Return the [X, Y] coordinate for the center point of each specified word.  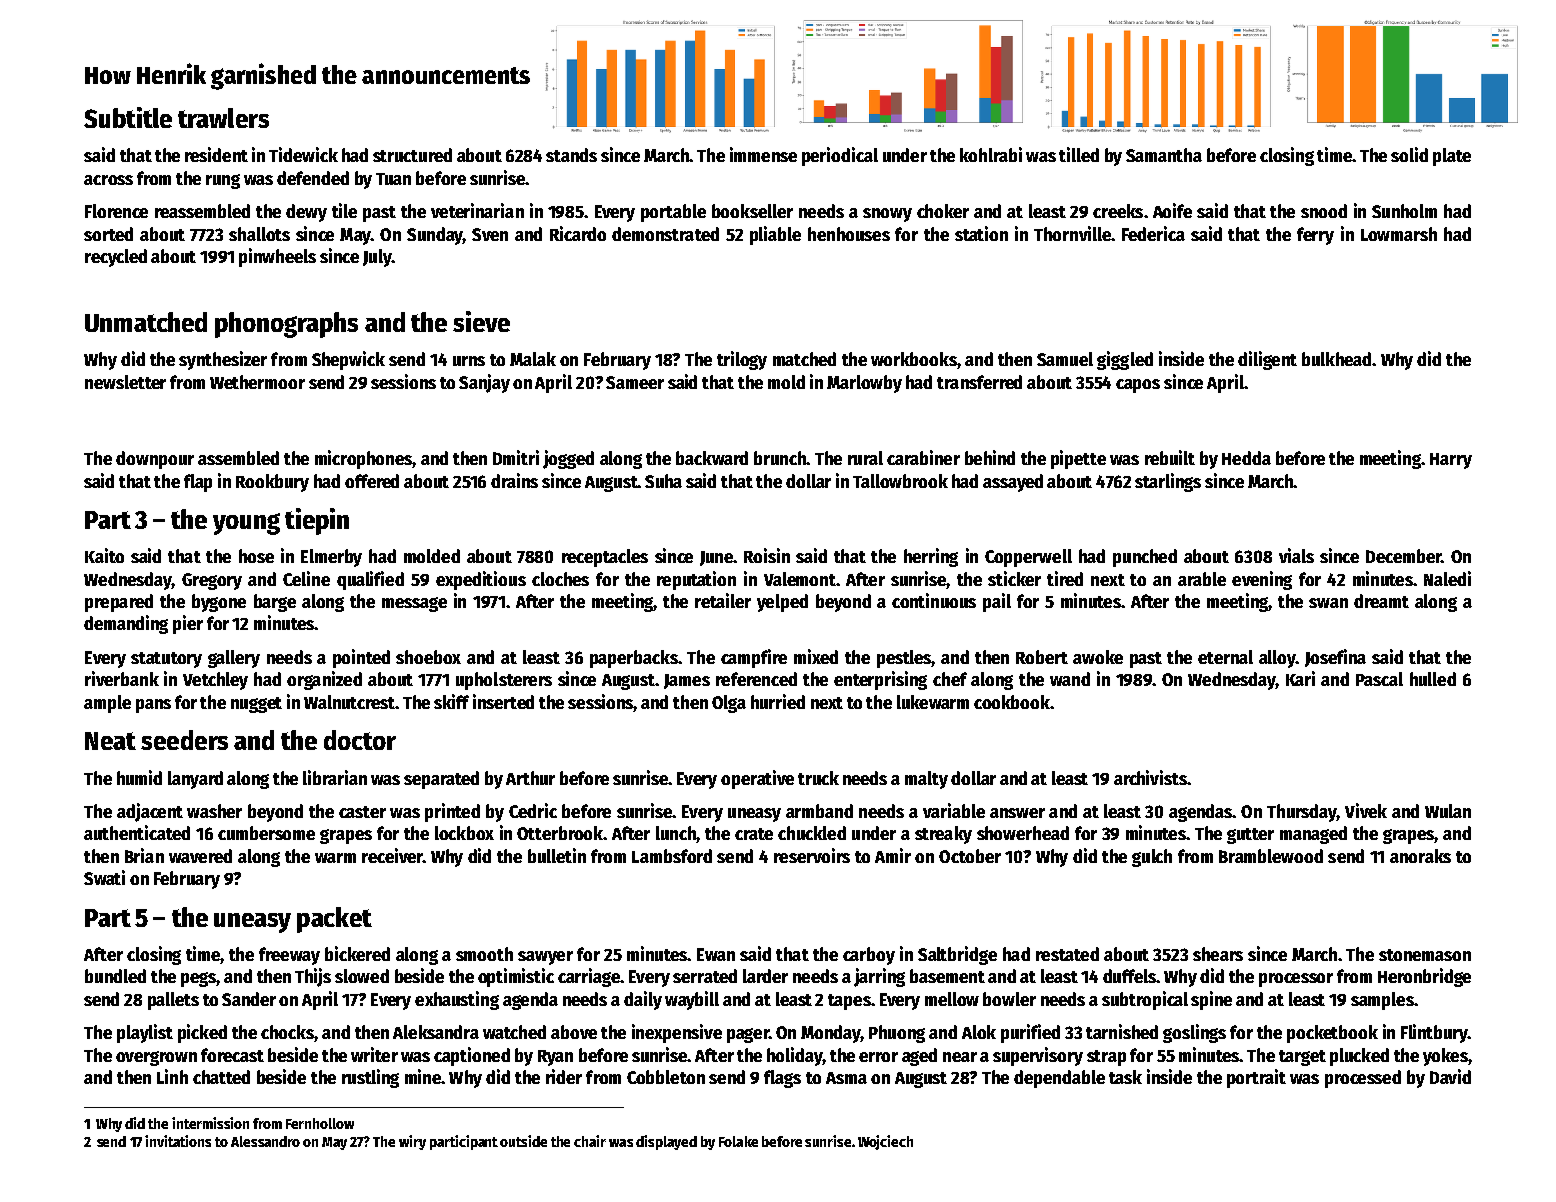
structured [412, 155]
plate [1452, 157]
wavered [200, 856]
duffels [1129, 976]
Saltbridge [957, 955]
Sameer [635, 382]
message [414, 604]
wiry [412, 1142]
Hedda [1246, 458]
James [687, 681]
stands [571, 155]
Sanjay [484, 383]
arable [1202, 579]
